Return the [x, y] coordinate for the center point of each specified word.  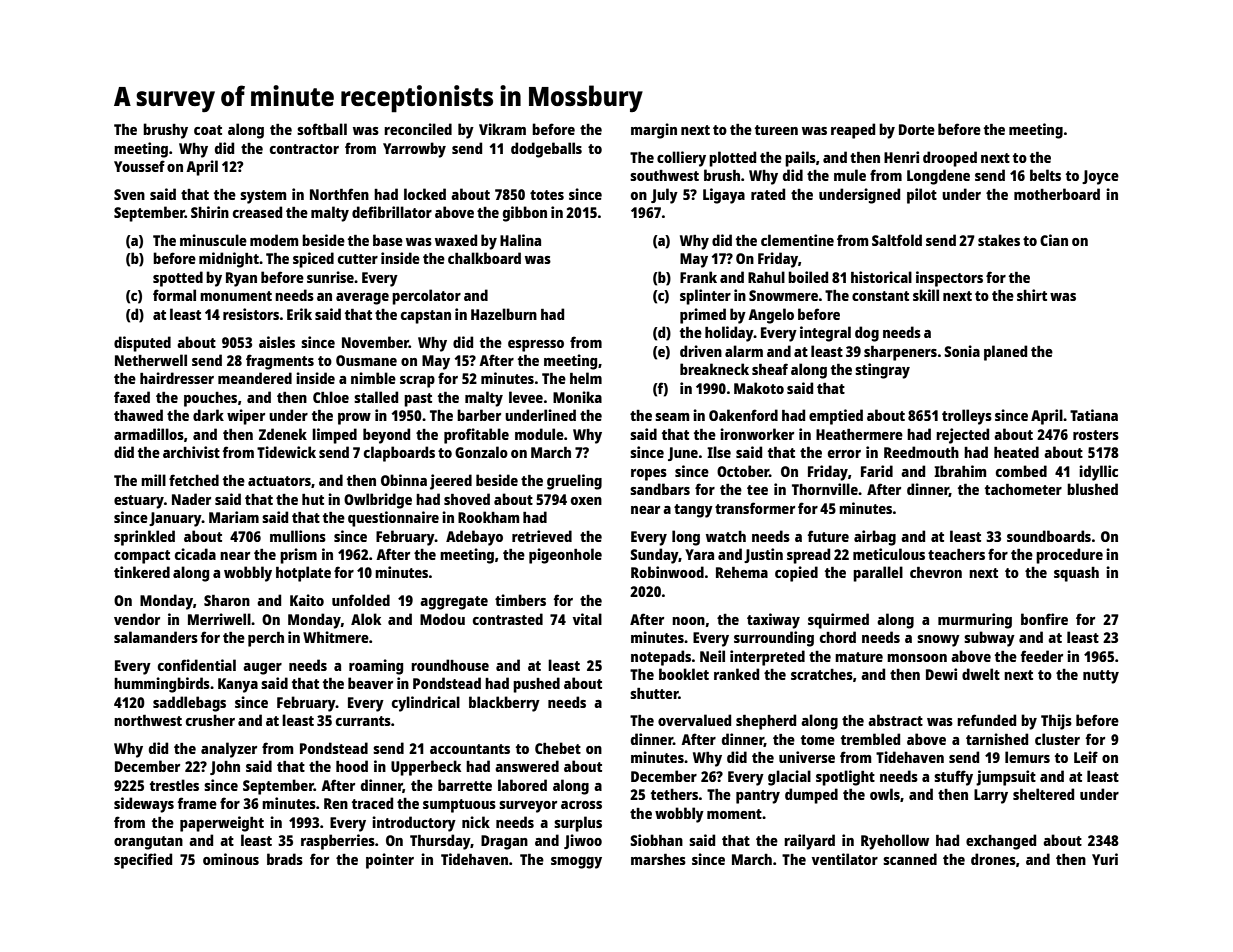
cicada [195, 554]
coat [208, 130]
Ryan [241, 279]
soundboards [1049, 536]
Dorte [917, 129]
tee [757, 490]
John [225, 768]
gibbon [525, 214]
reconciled [418, 129]
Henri [901, 157]
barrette [465, 785]
